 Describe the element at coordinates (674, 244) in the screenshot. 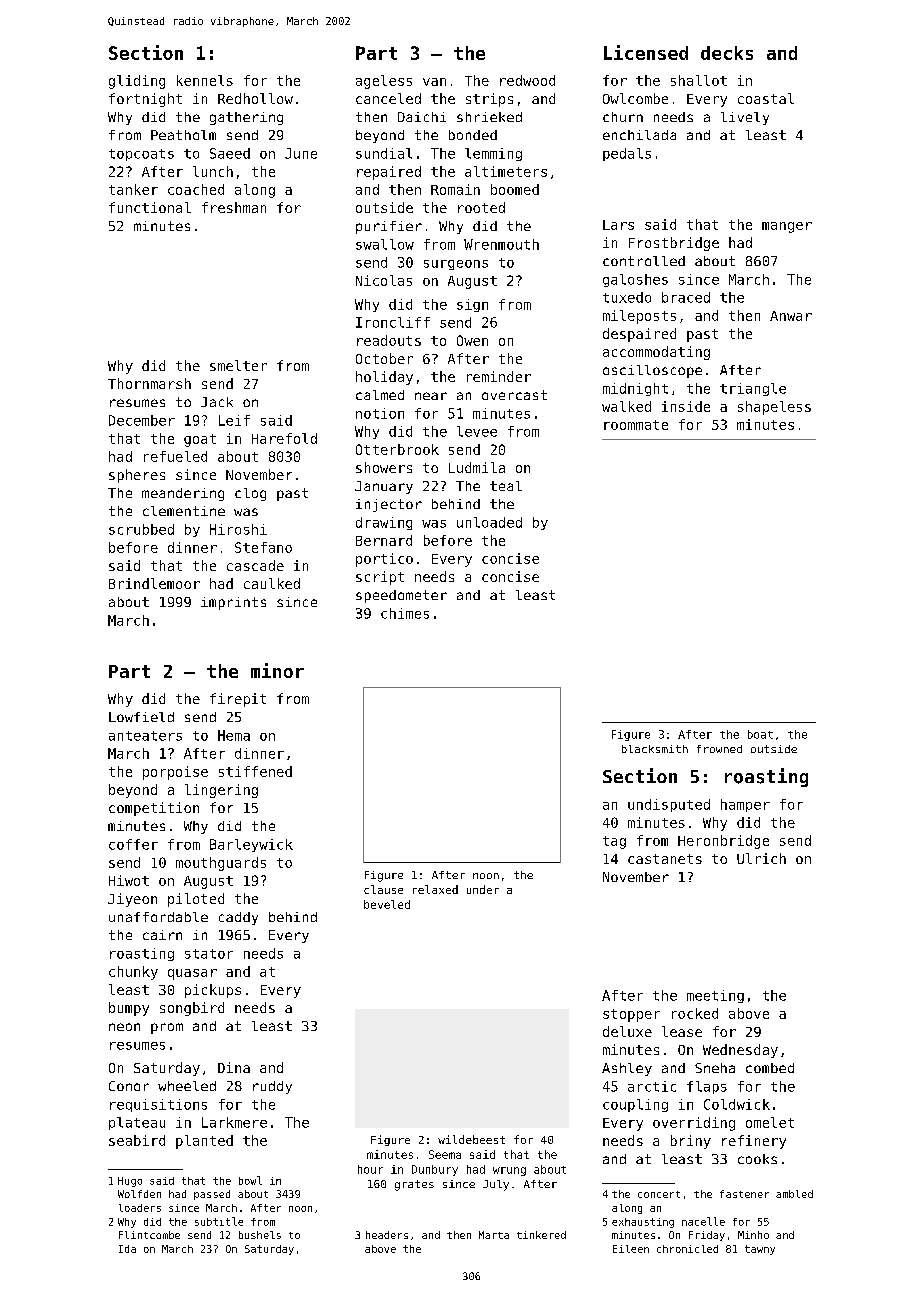

I see `Frostbridge` at that location.
